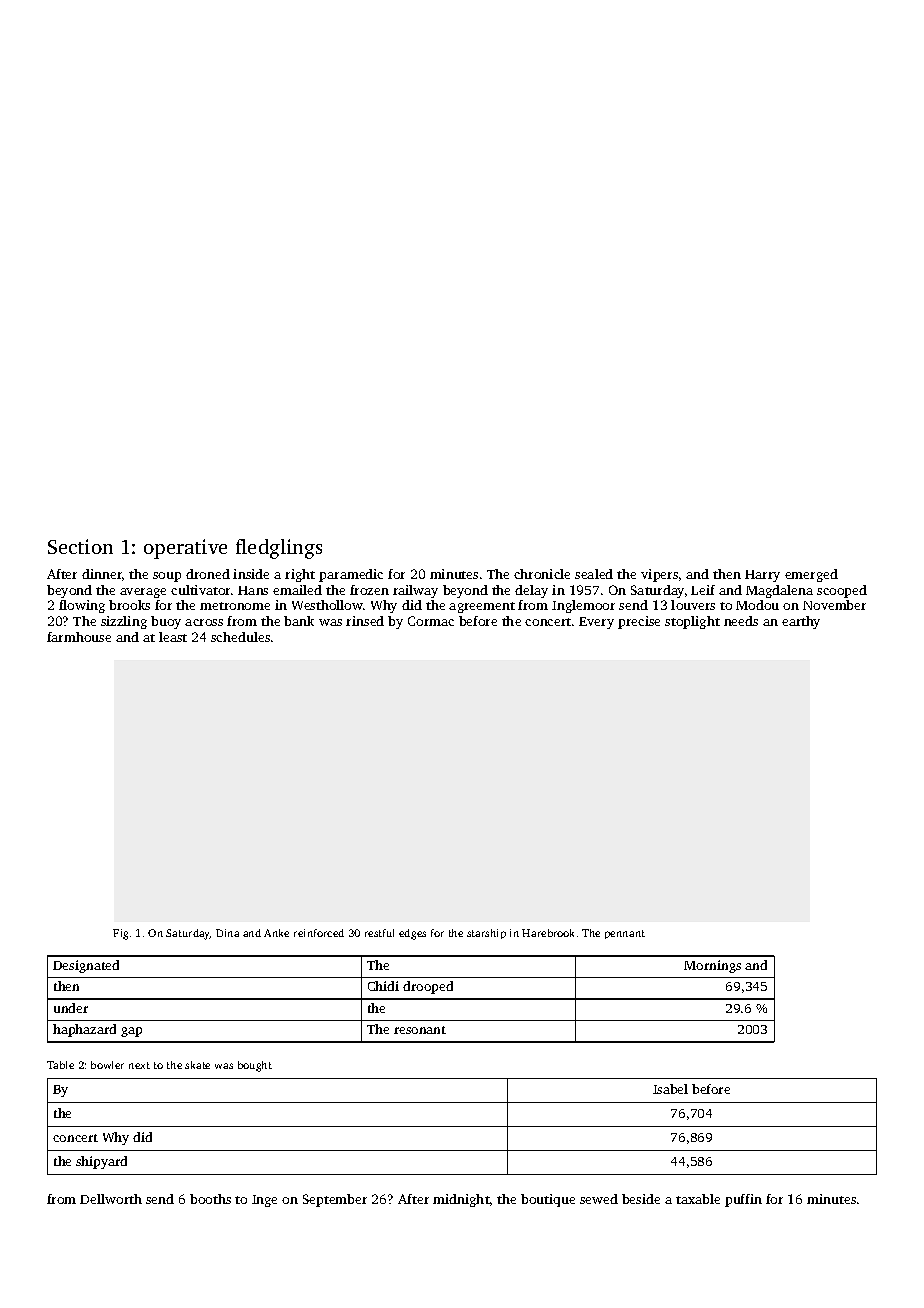  What do you see at coordinates (801, 622) in the screenshot?
I see `earthy` at bounding box center [801, 622].
